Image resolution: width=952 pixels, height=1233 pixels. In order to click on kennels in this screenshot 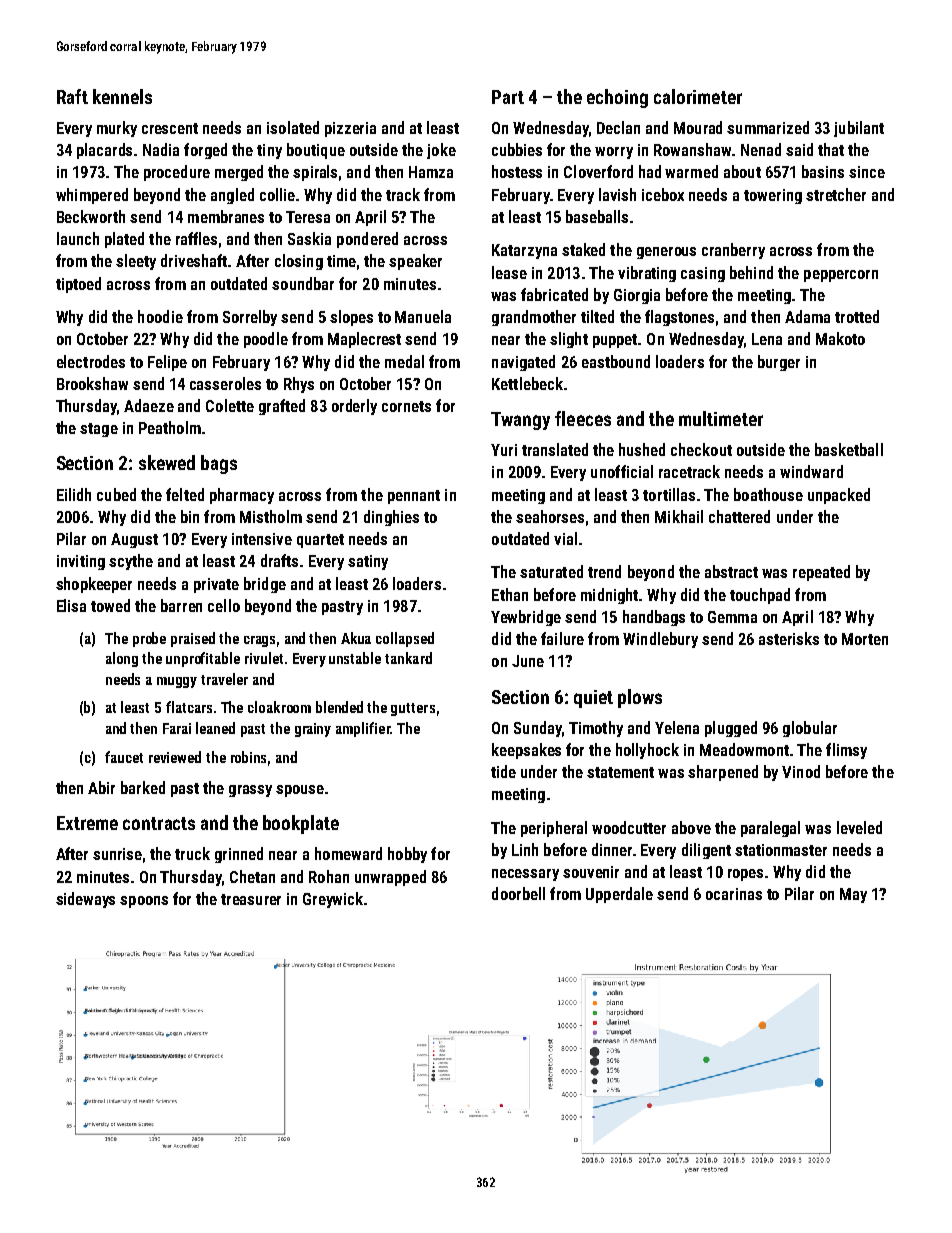, I will do `click(122, 96)`.
